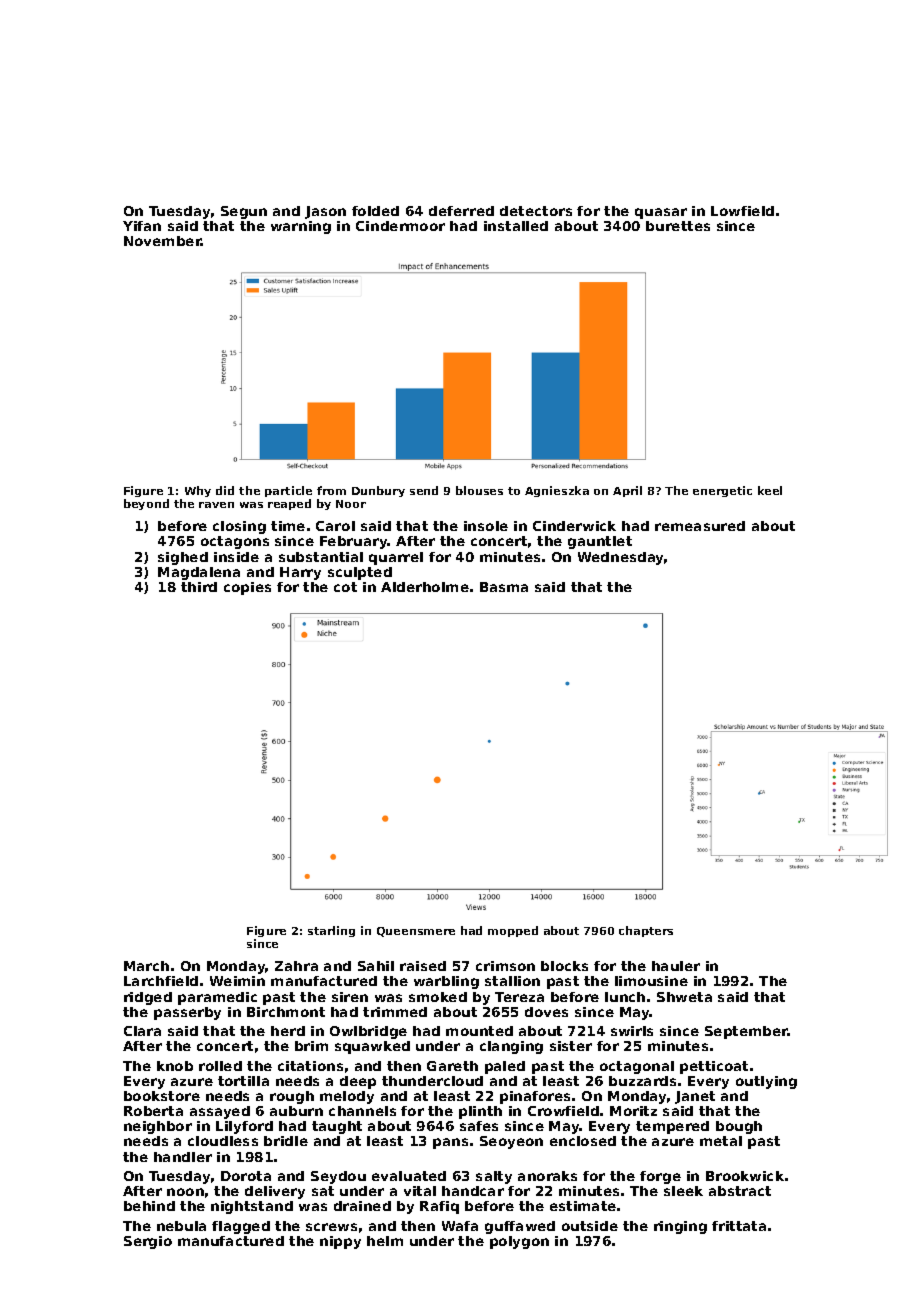 This page has height=1308, width=924. I want to click on quasar, so click(661, 213).
